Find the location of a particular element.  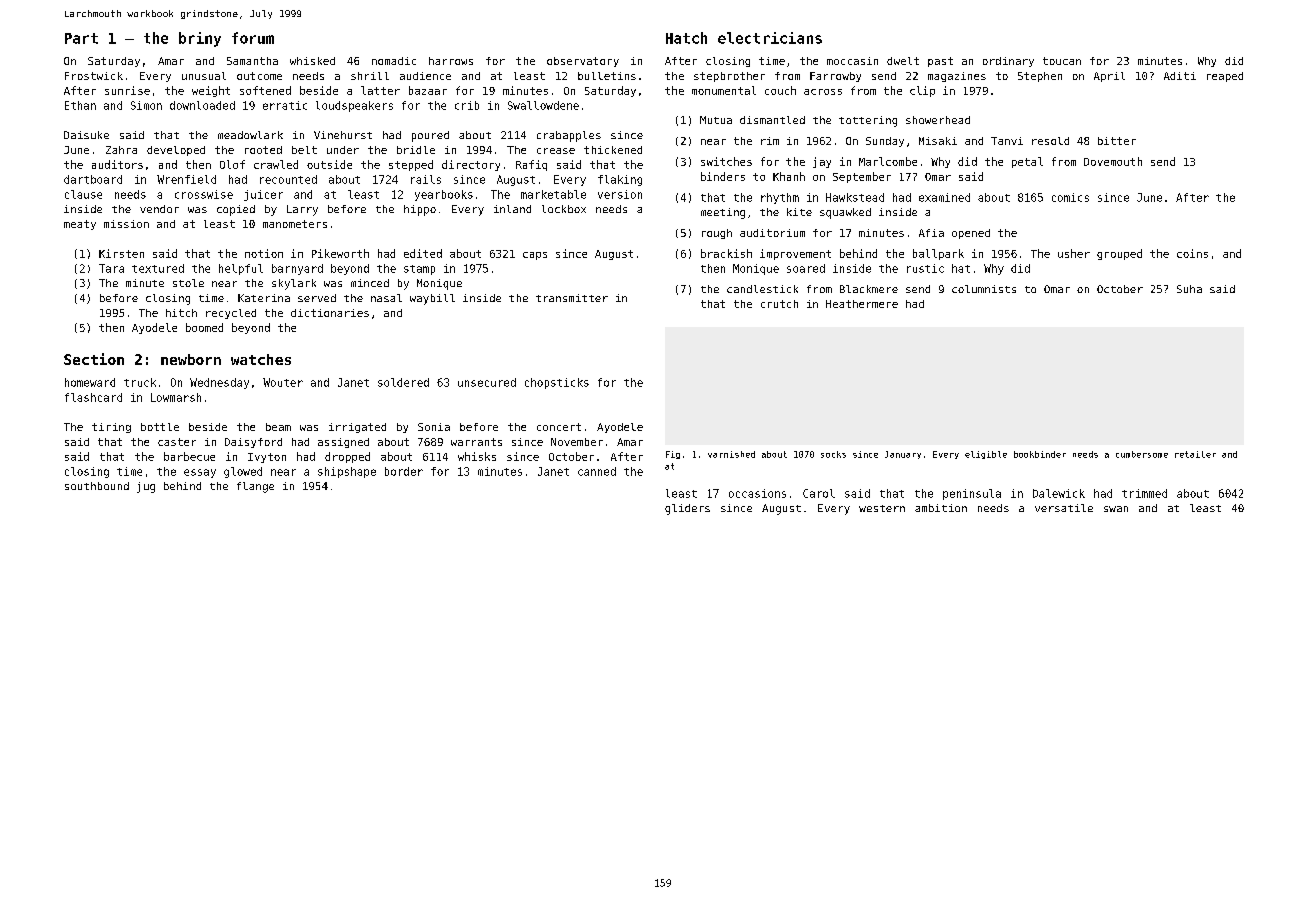

dictionaries is located at coordinates (330, 313).
